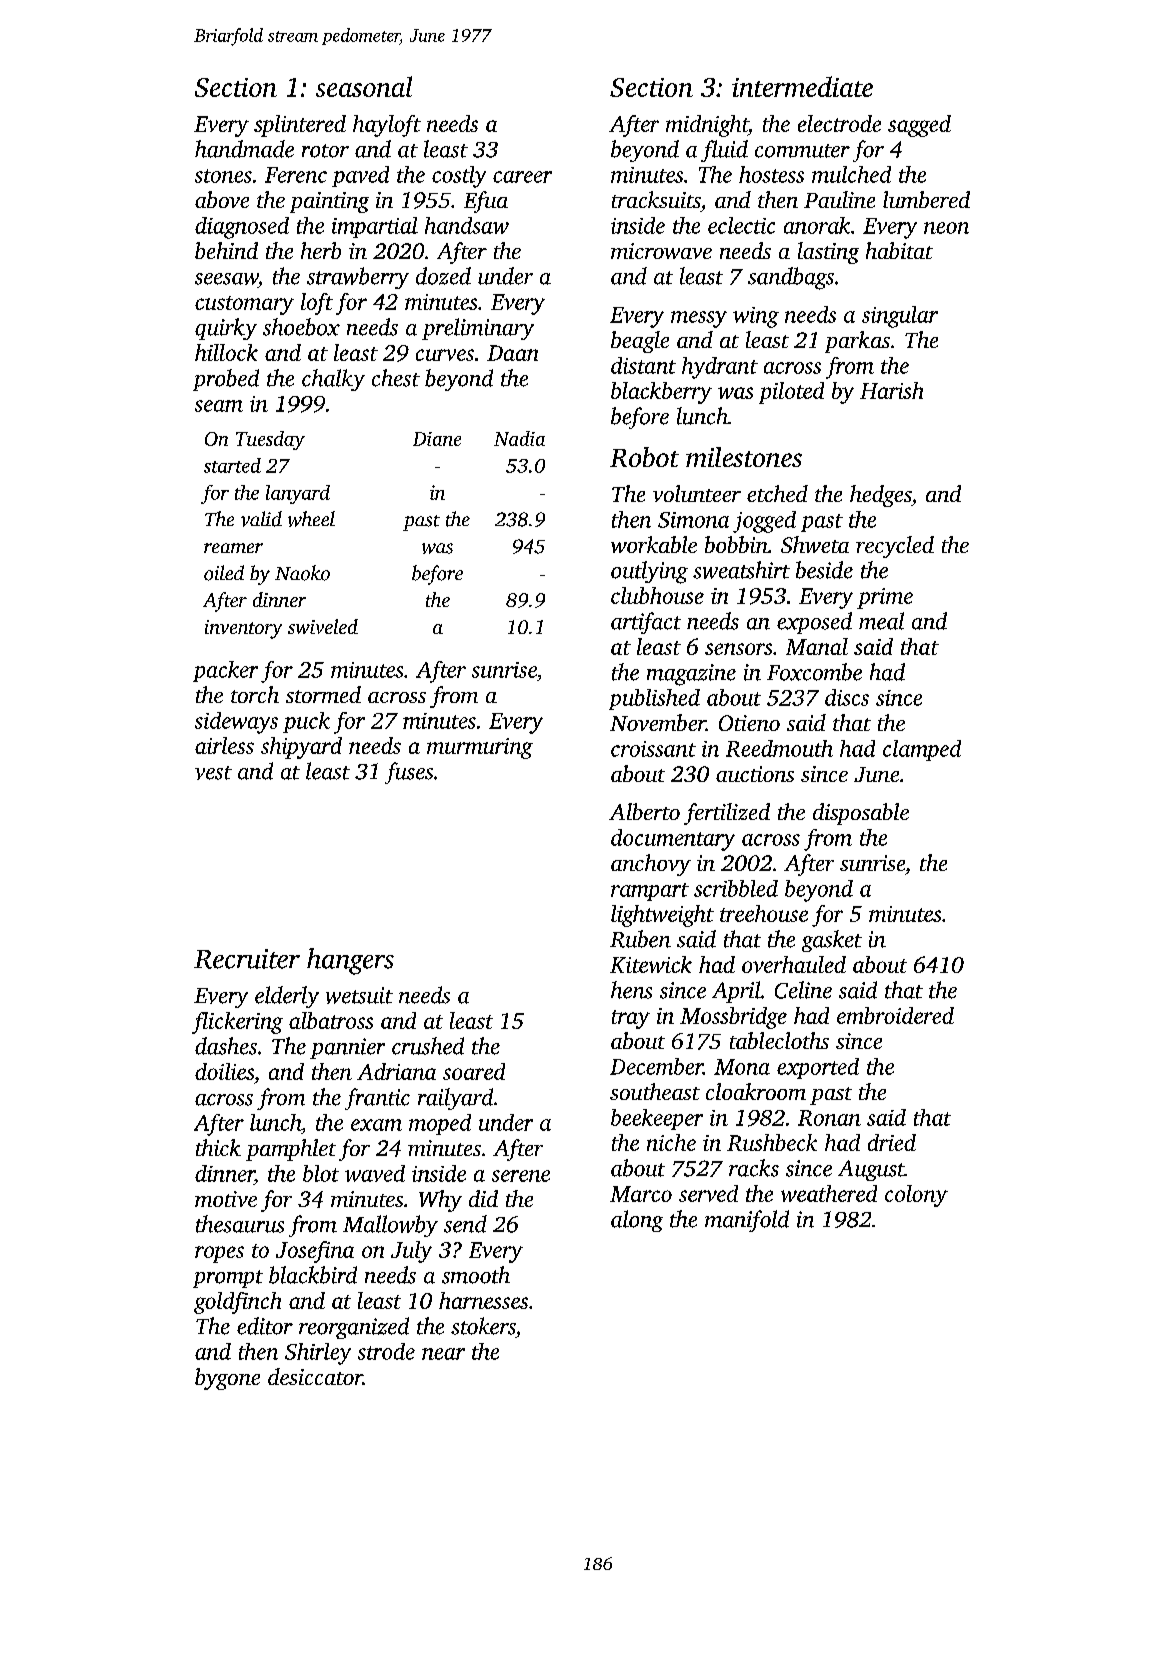  I want to click on artifact, so click(646, 623).
